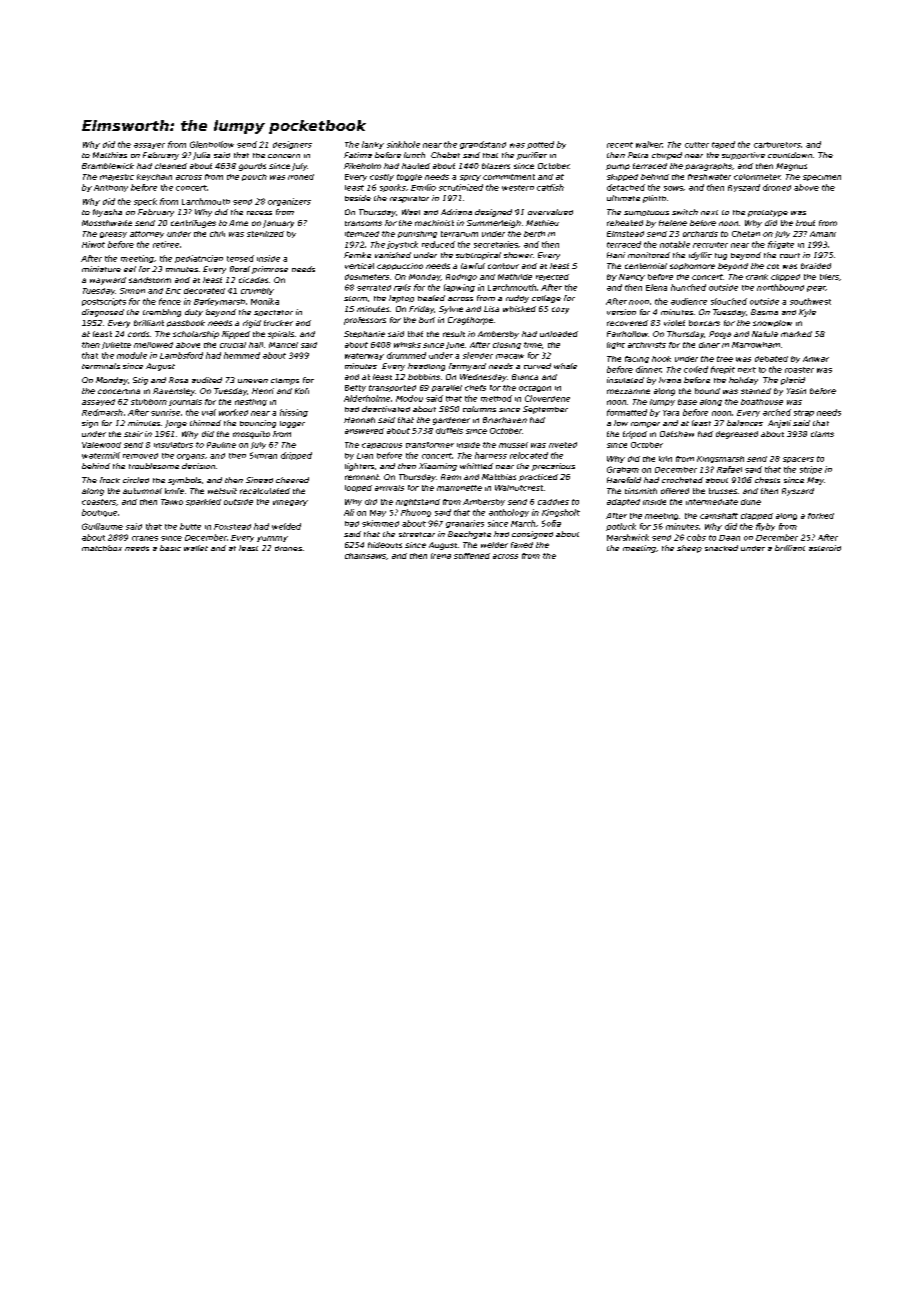  I want to click on recent, so click(620, 145).
